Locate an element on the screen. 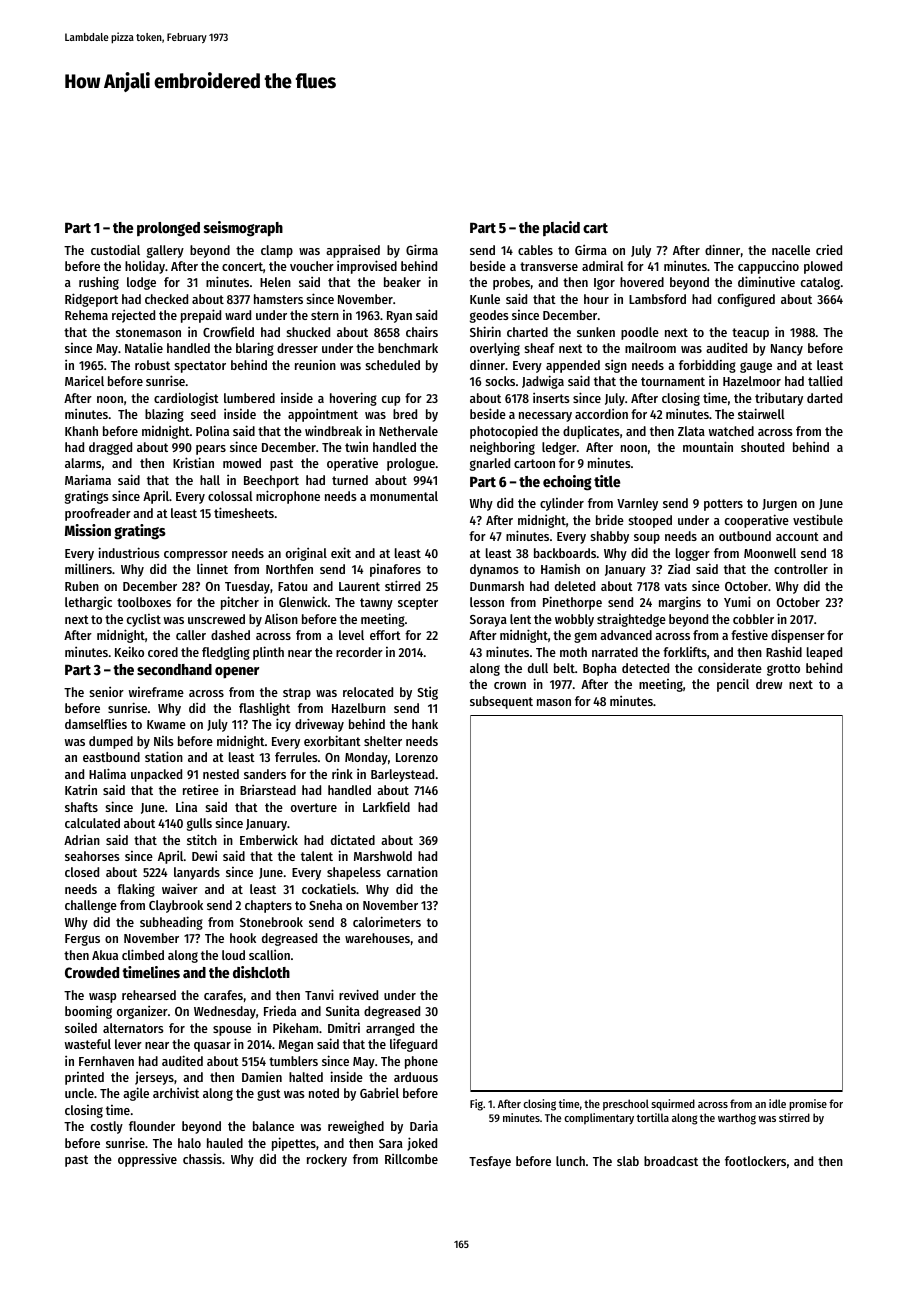 The image size is (908, 1316). dumped is located at coordinates (111, 742).
